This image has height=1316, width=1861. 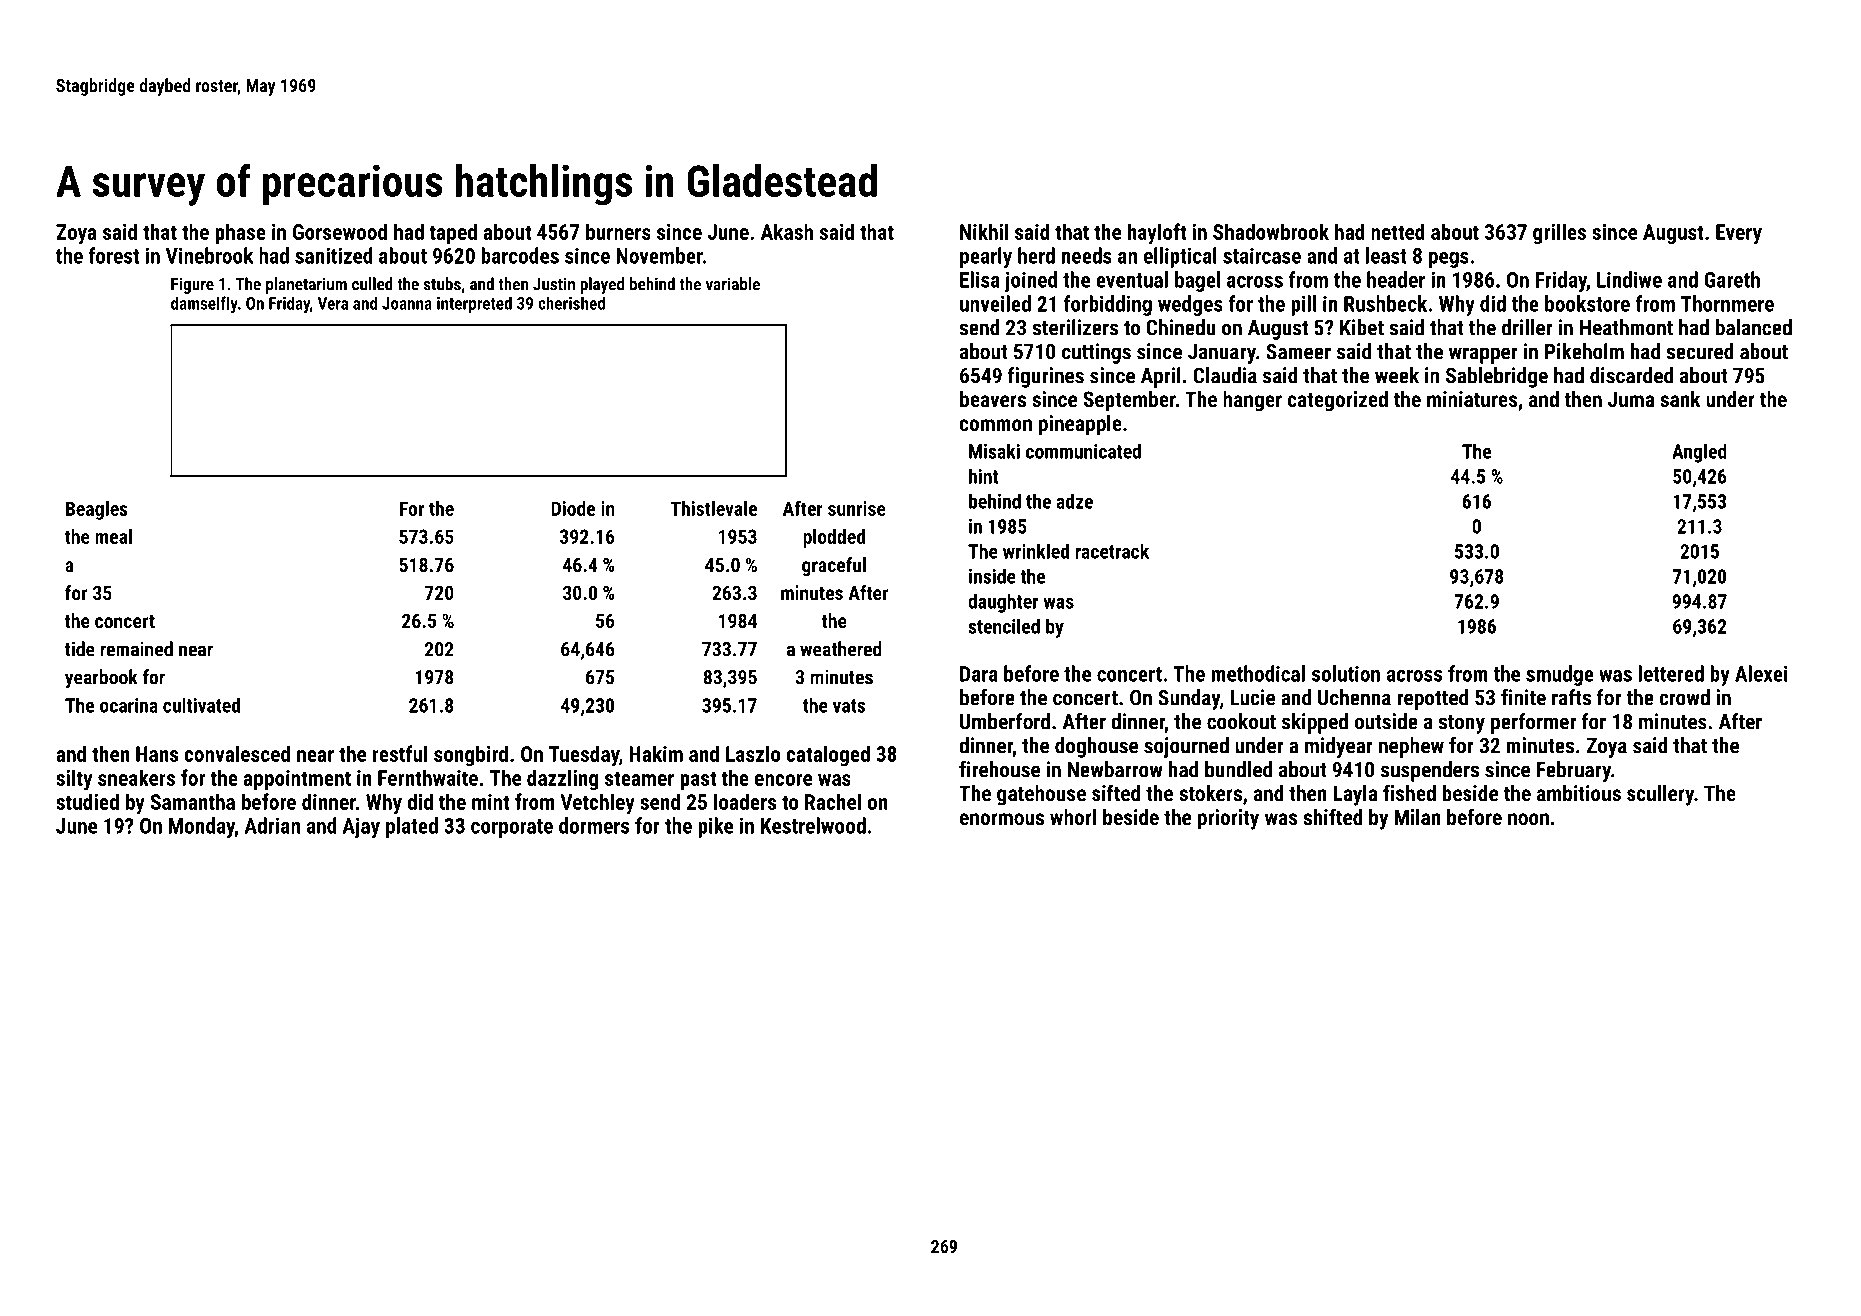 What do you see at coordinates (97, 510) in the image?
I see `Beagles` at bounding box center [97, 510].
